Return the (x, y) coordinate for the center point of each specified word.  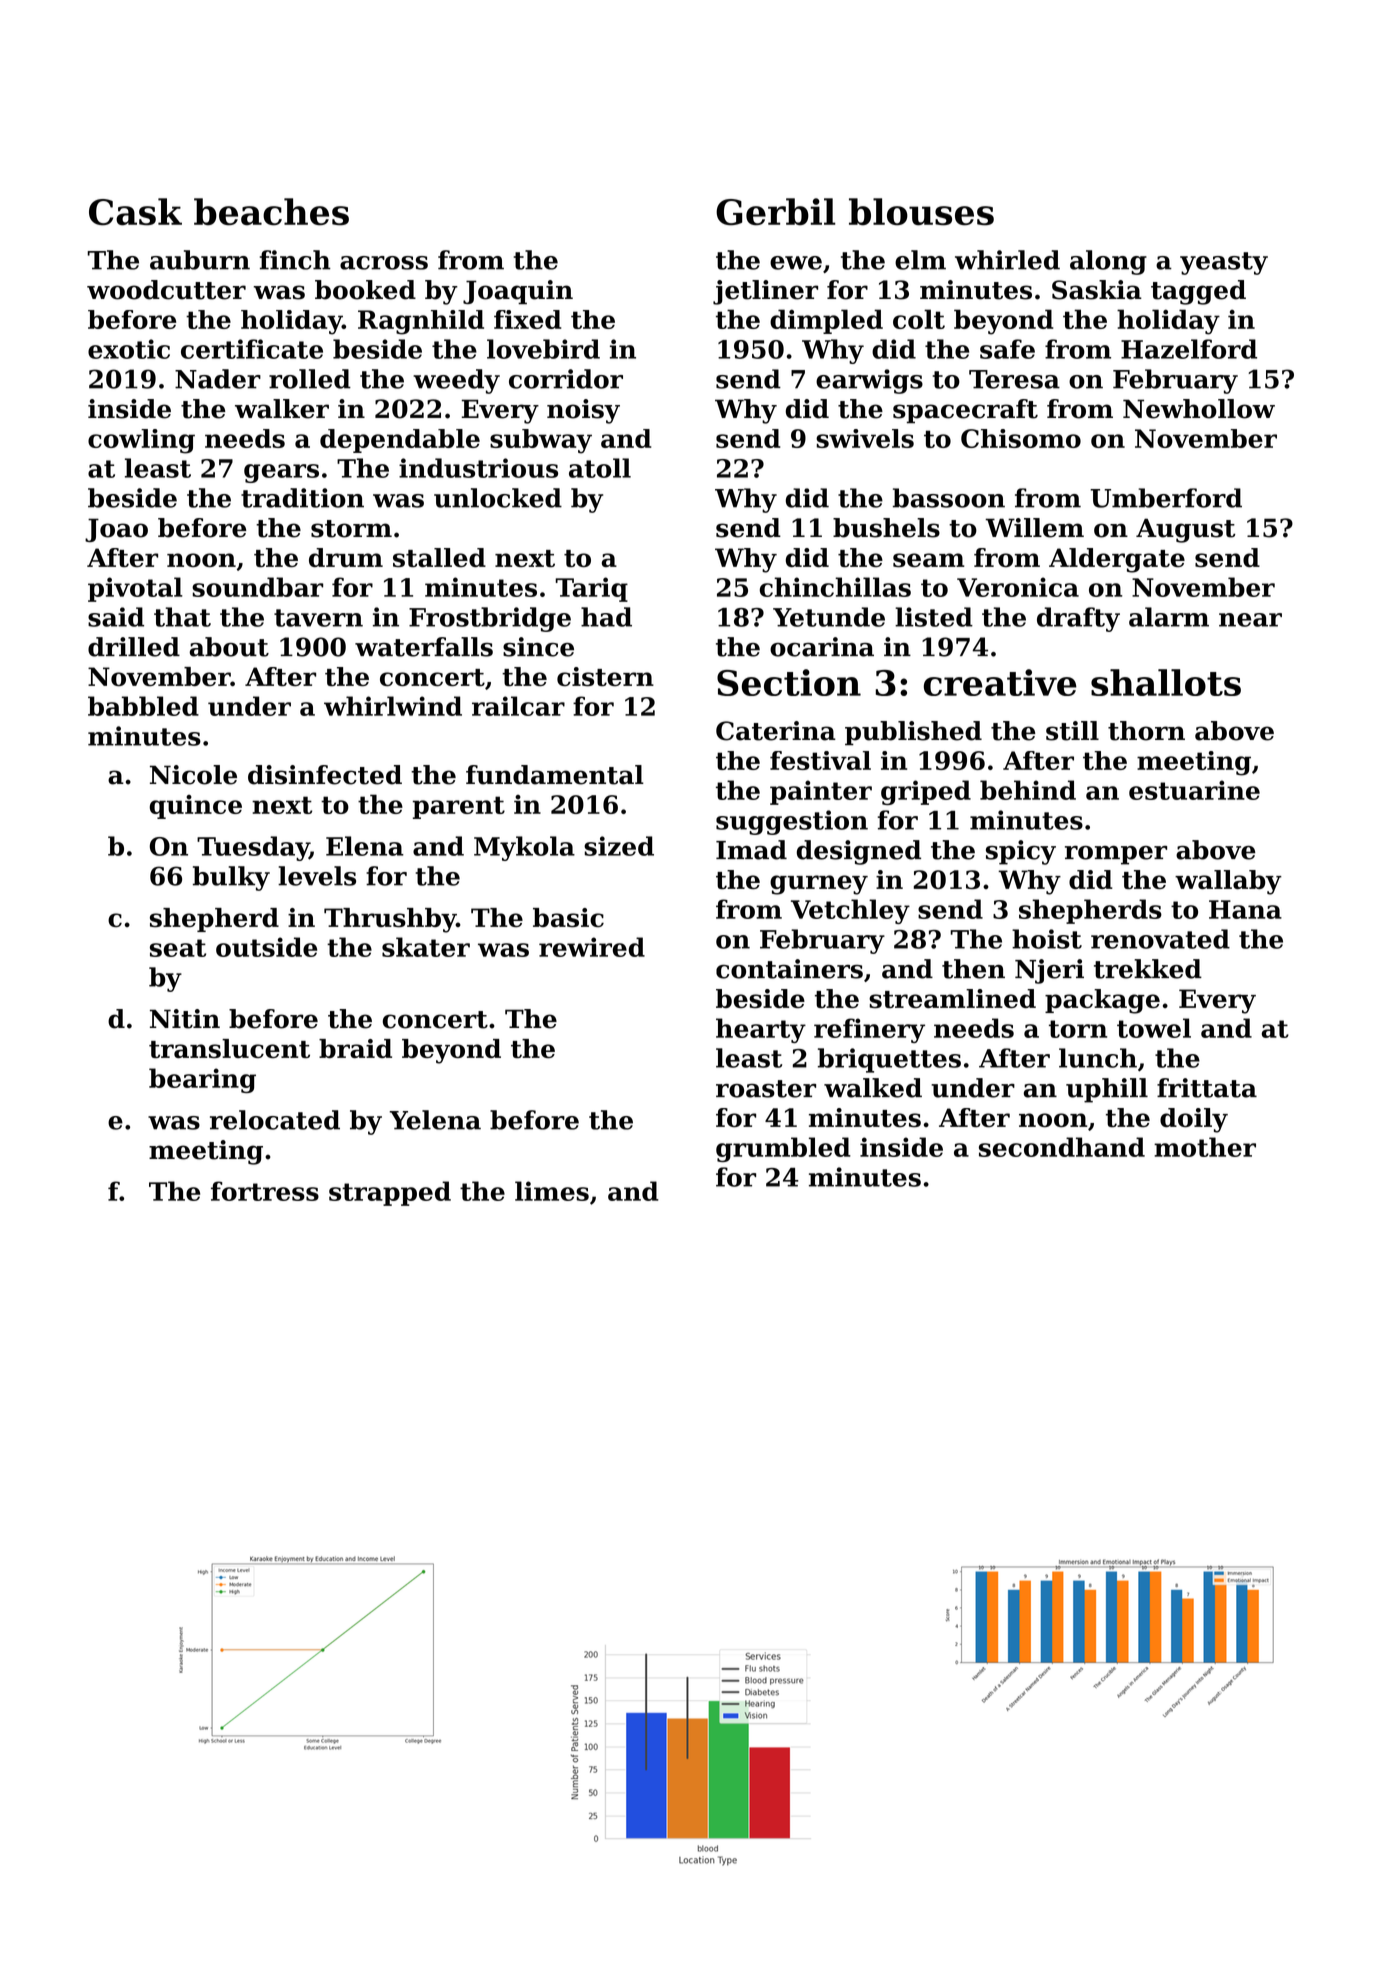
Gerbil (776, 212)
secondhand (1062, 1147)
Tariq (591, 589)
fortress (265, 1191)
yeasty (1224, 263)
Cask (135, 212)
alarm (1169, 617)
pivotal (135, 589)
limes (552, 1191)
